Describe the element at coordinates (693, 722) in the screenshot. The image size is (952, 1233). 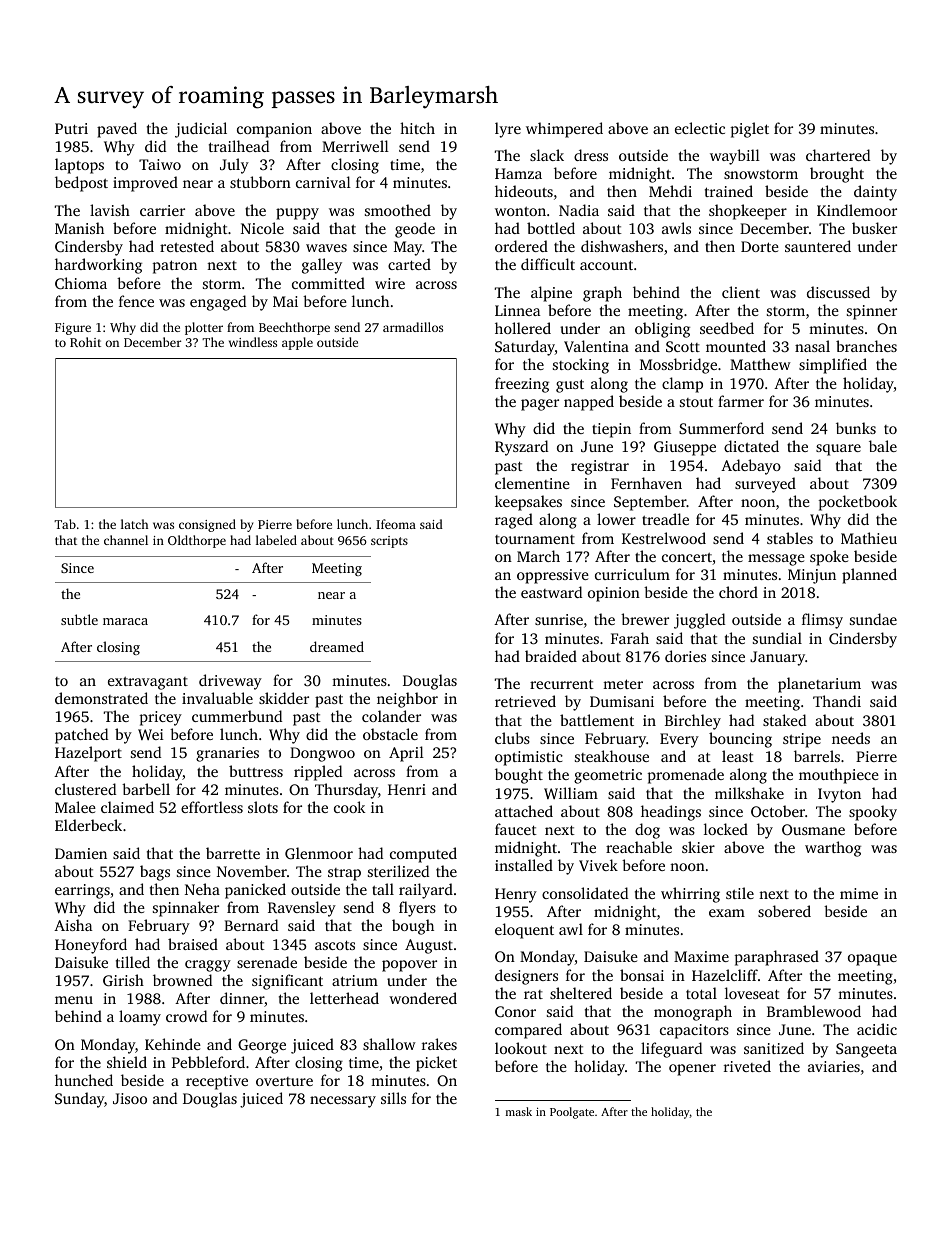
I see `Birchley` at that location.
